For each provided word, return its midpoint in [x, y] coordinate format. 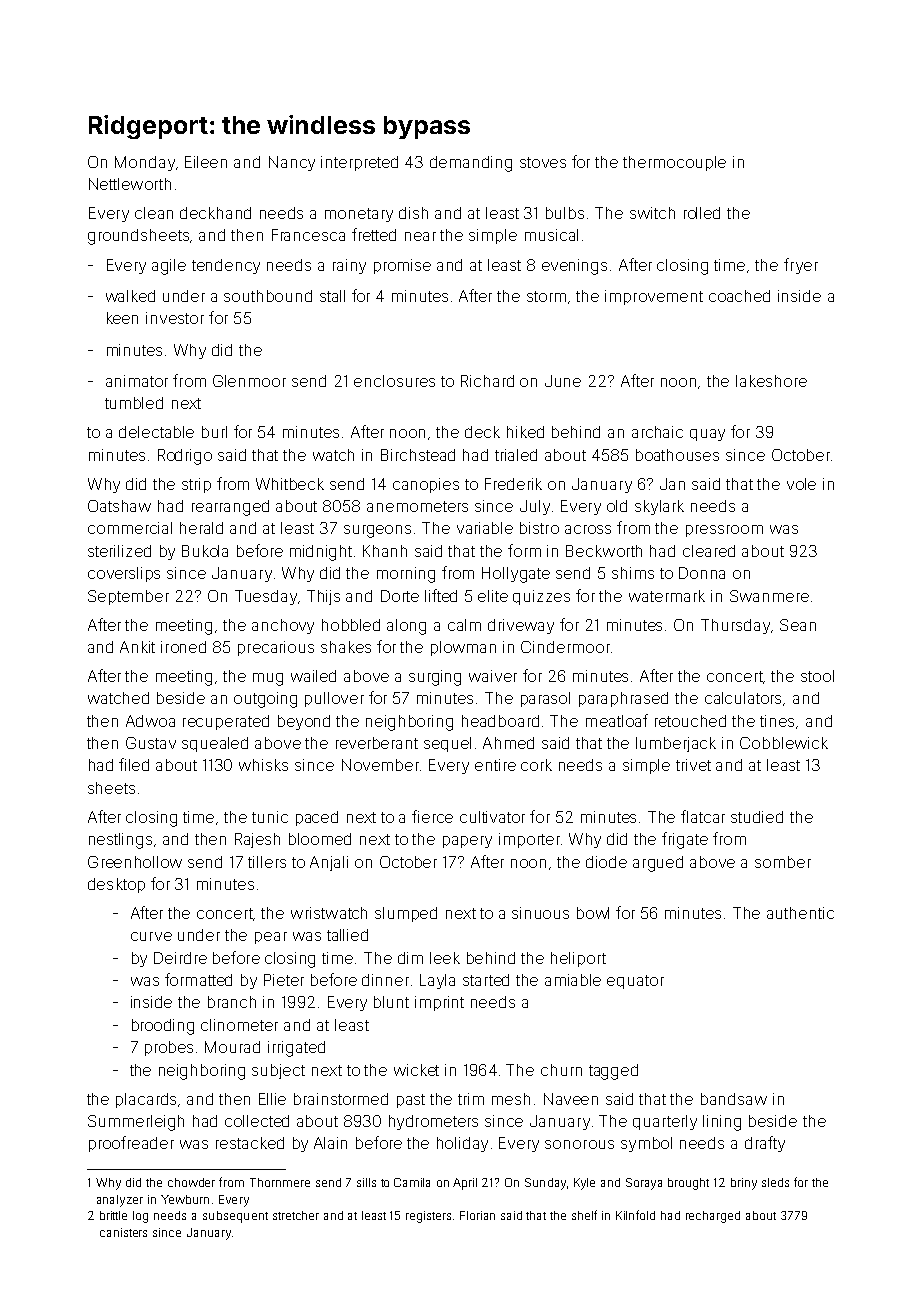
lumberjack [676, 744]
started [486, 980]
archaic [657, 432]
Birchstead [418, 455]
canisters [123, 1232]
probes [169, 1048]
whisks [263, 765]
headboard [500, 721]
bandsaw [734, 1099]
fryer [801, 266]
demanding [471, 164]
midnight [321, 553]
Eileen [206, 162]
